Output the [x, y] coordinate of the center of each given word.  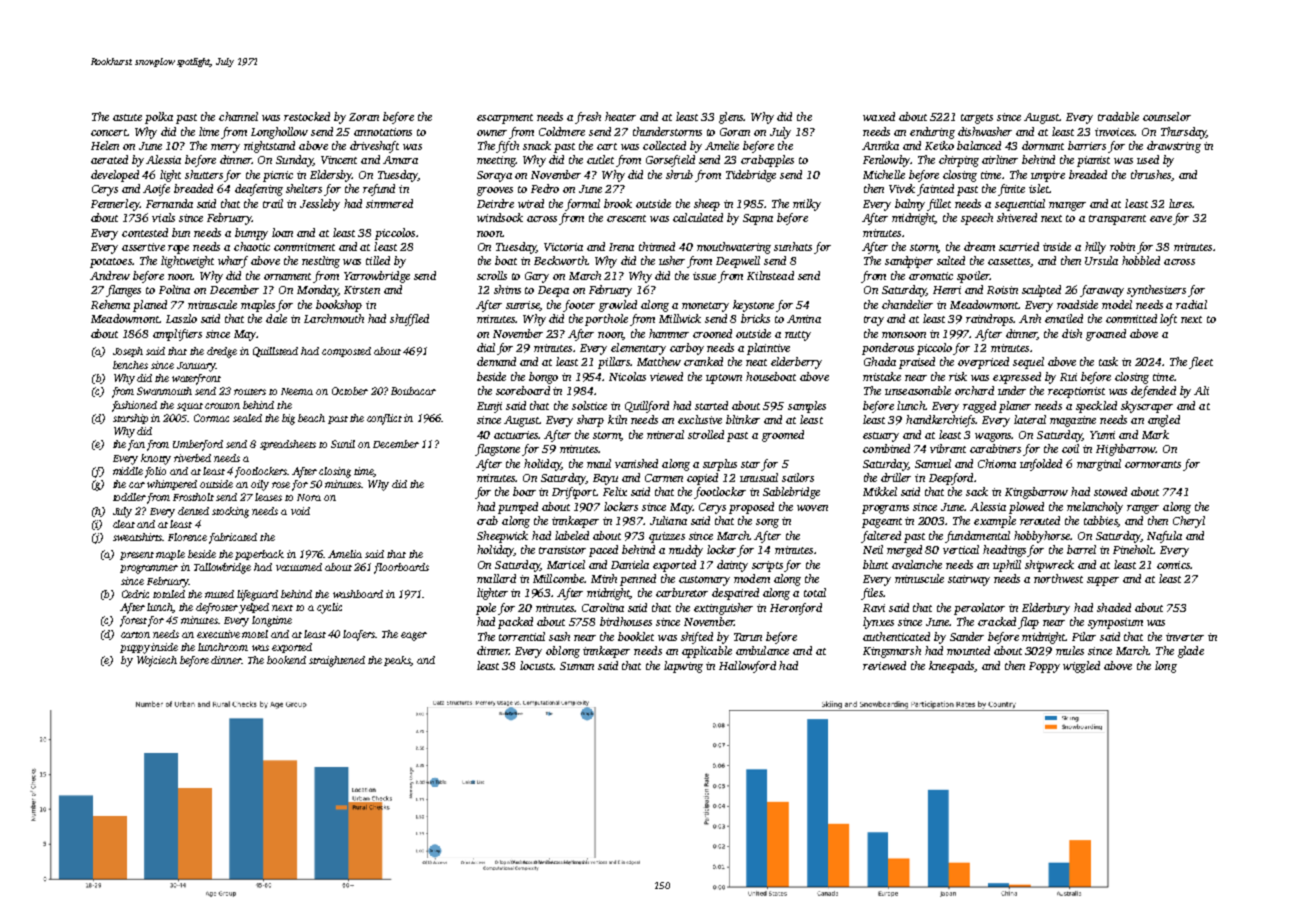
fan [136, 445]
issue [704, 276]
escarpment [505, 119]
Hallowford [747, 667]
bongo [543, 378]
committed [1131, 318]
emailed [1064, 318]
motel [255, 634]
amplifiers [177, 335]
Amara [400, 160]
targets [977, 119]
